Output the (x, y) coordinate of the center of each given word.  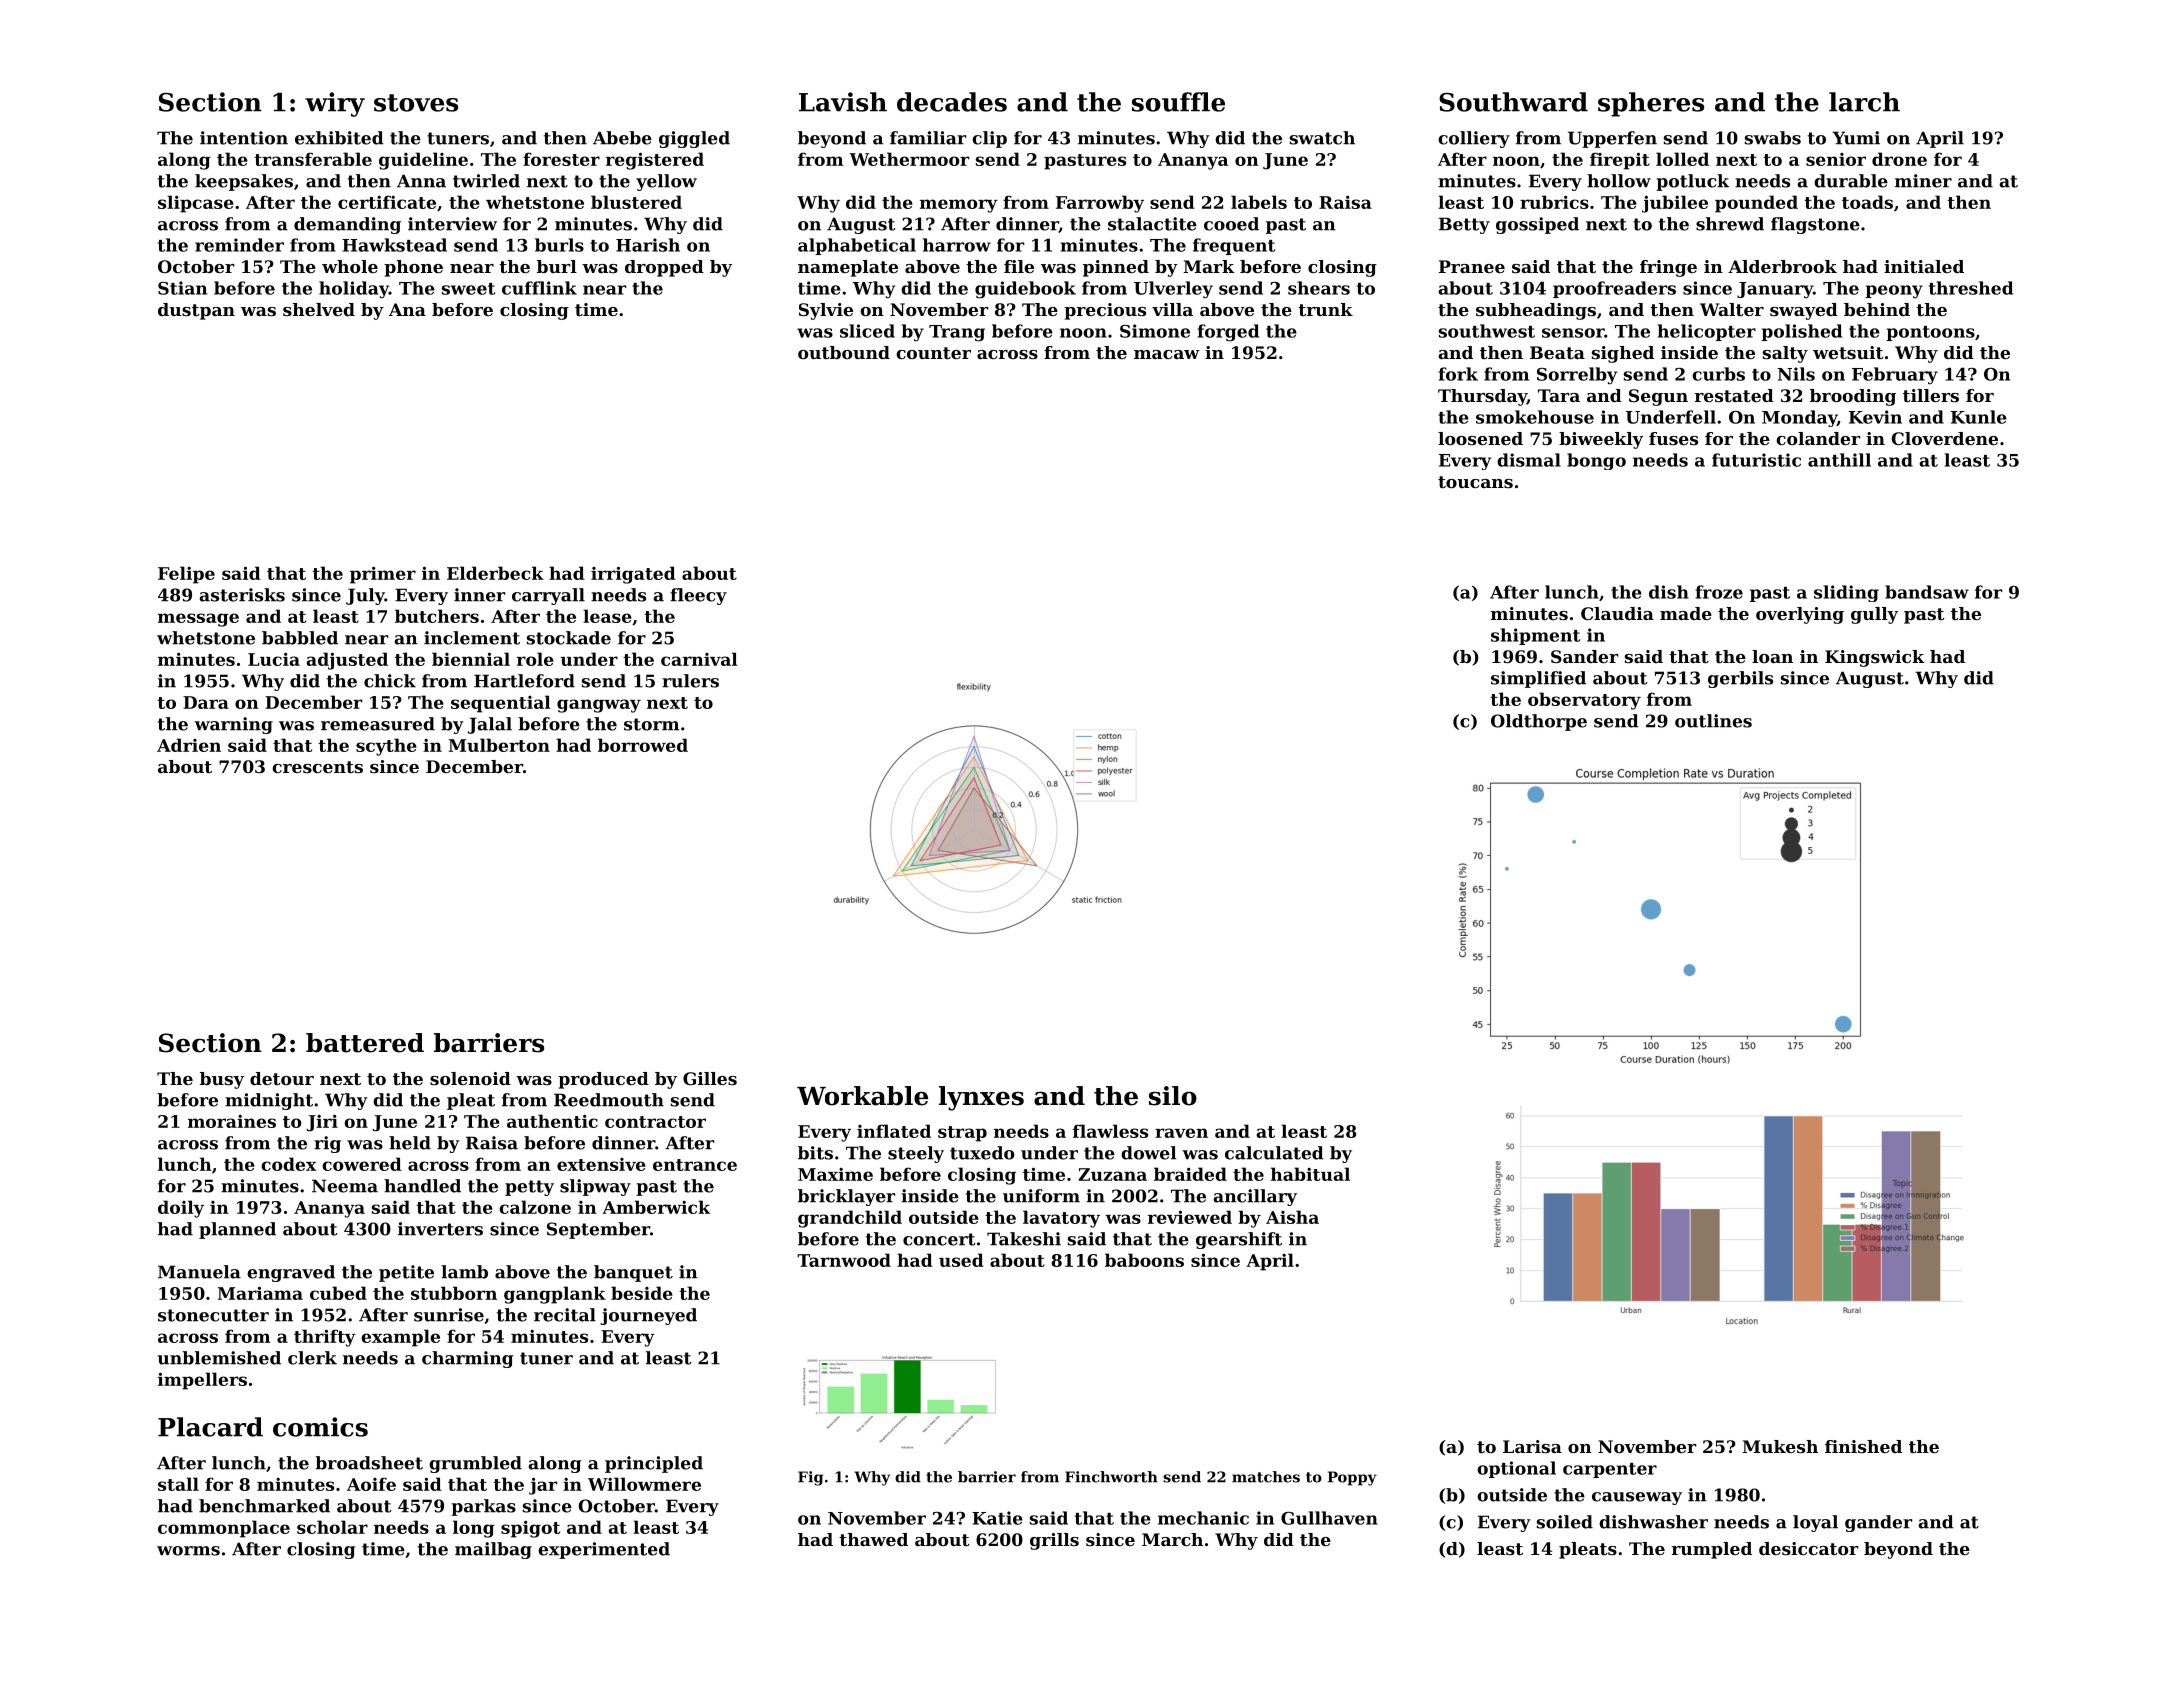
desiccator (1808, 1548)
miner (1923, 181)
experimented (604, 1550)
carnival (699, 659)
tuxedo (982, 1153)
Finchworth (1111, 1477)
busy (222, 1080)
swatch (1322, 138)
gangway (599, 706)
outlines (1713, 721)
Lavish (843, 102)
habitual (1310, 1174)
